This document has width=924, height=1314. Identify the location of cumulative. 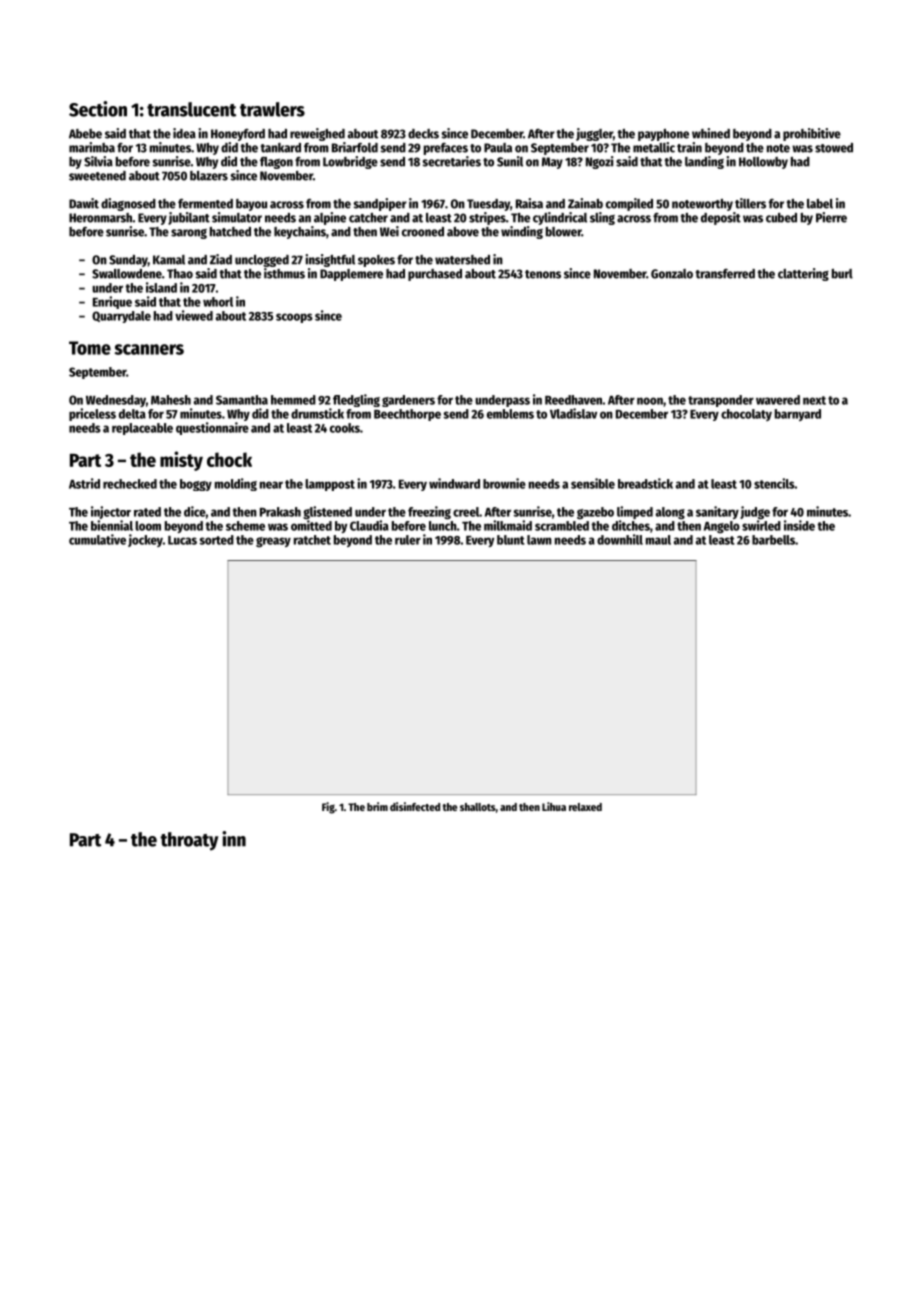
(97, 539).
